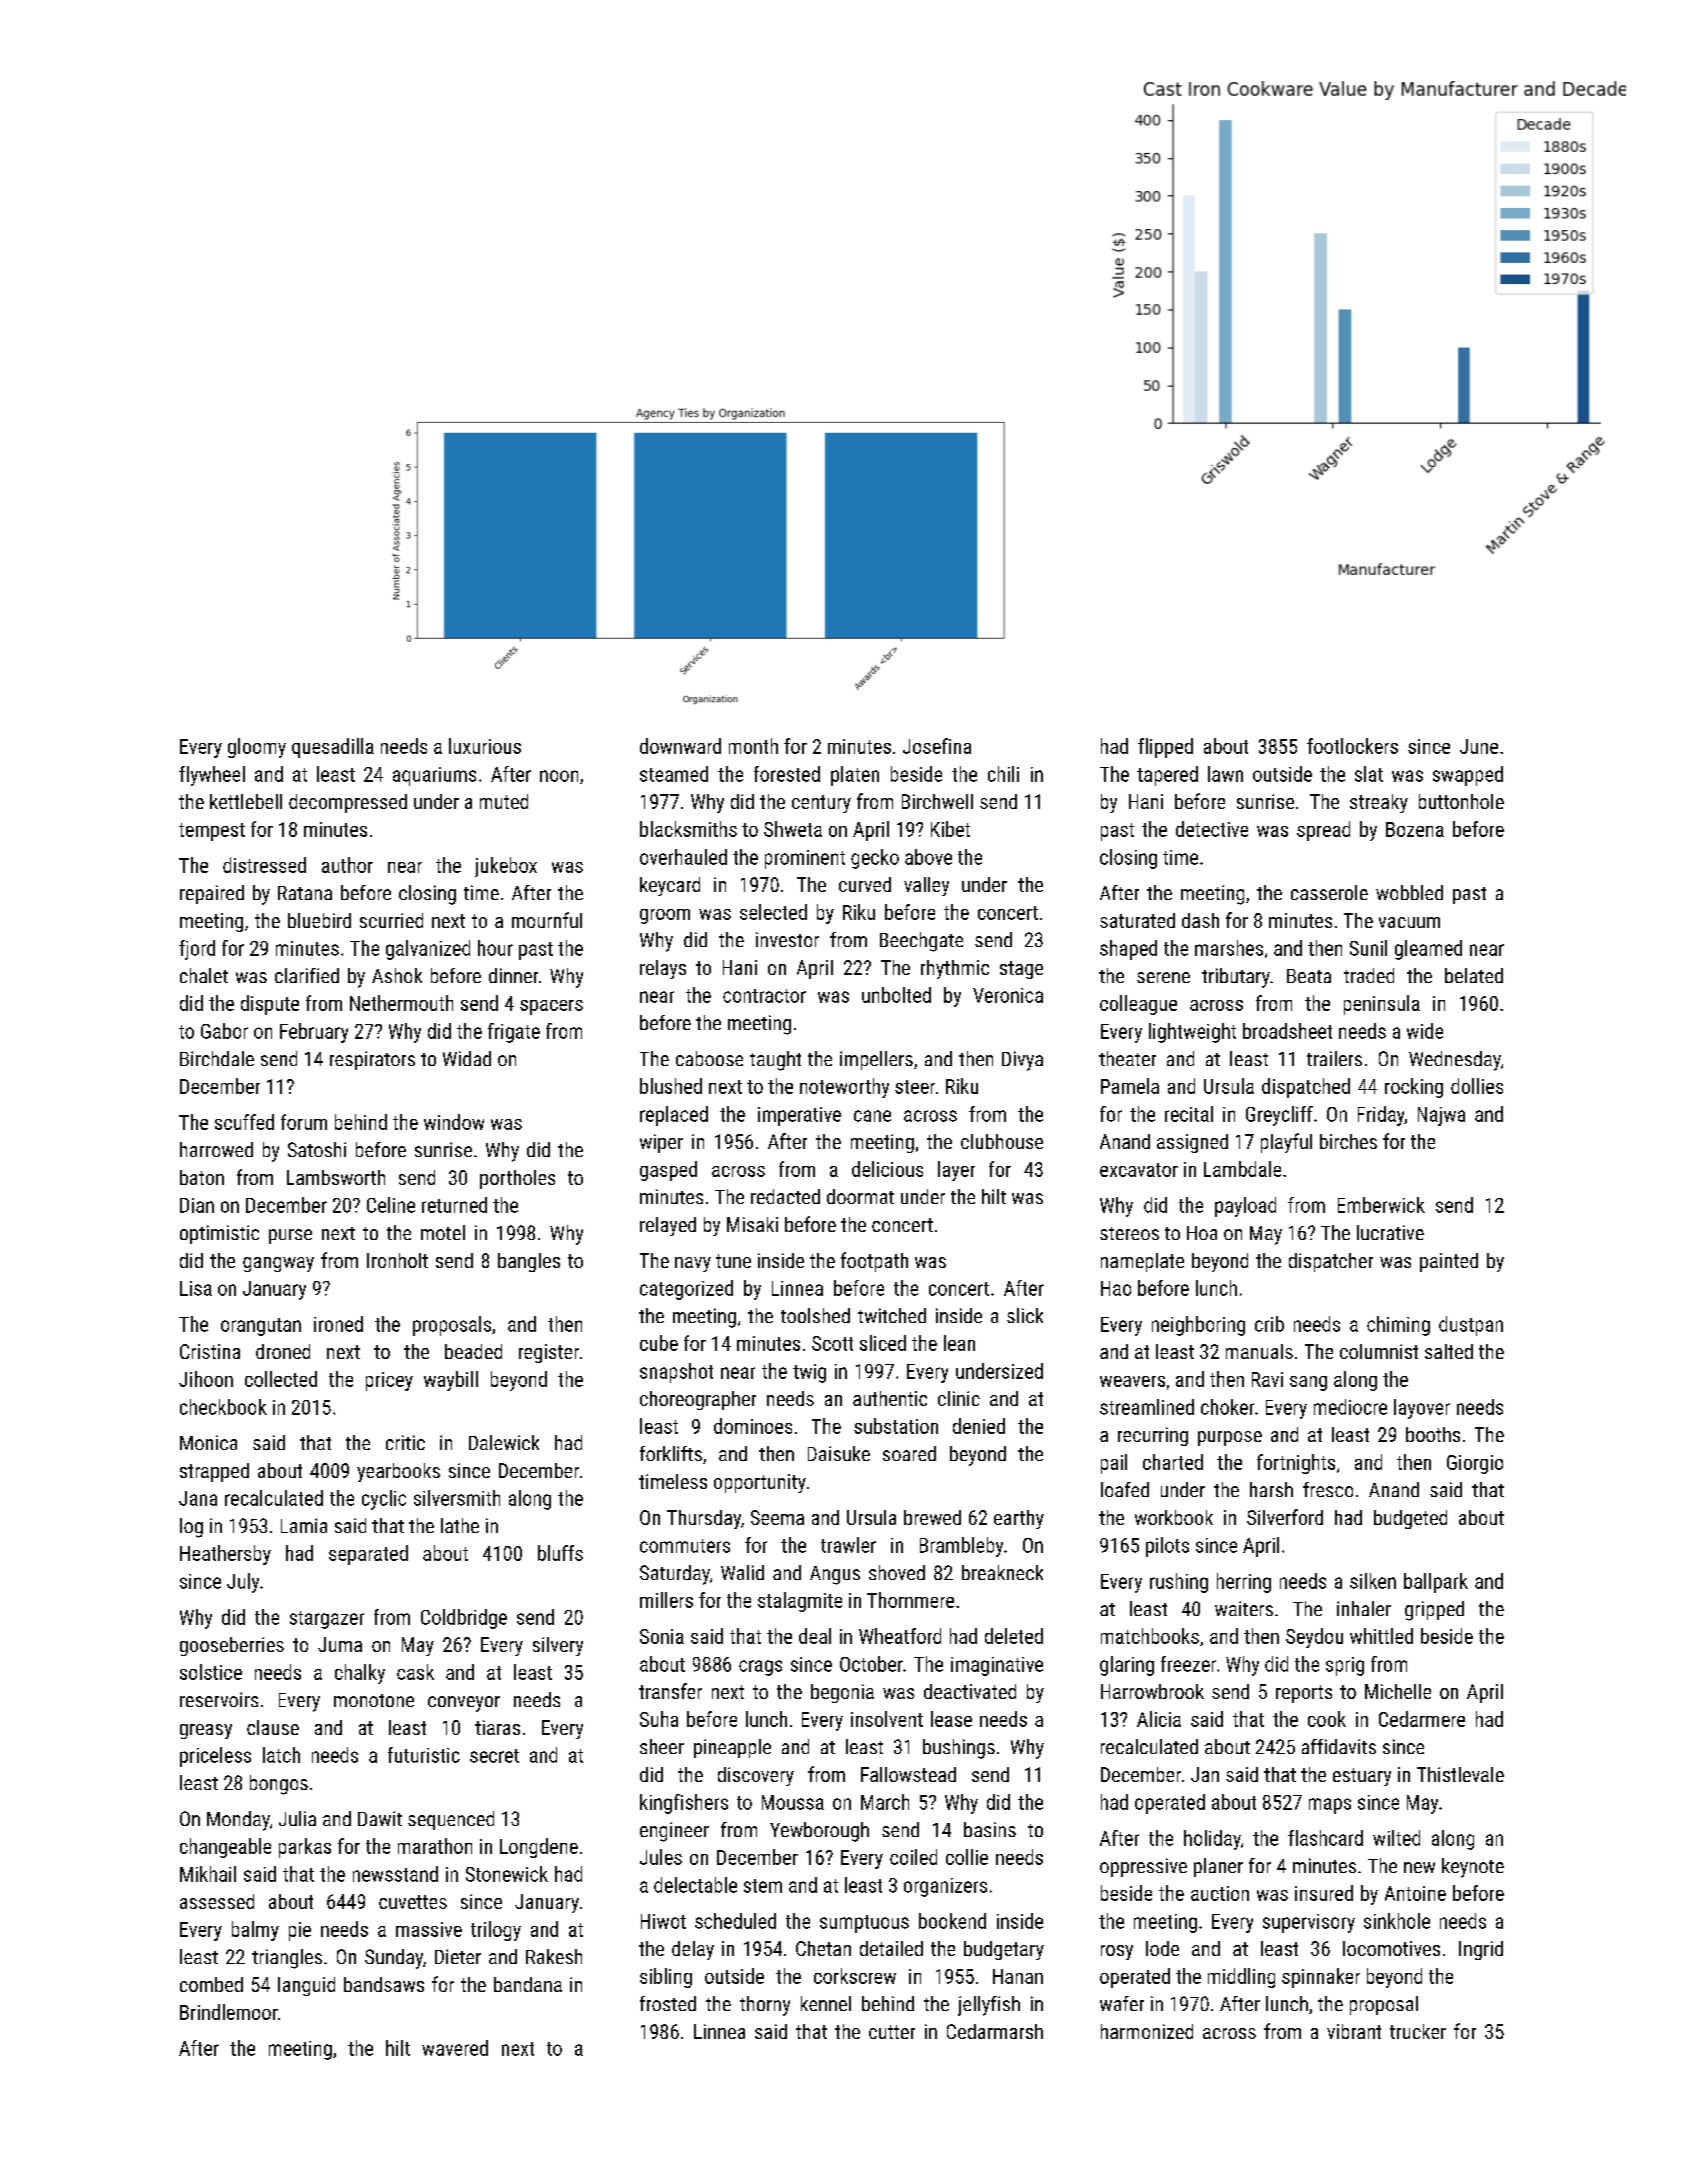 Image resolution: width=1683 pixels, height=2178 pixels. I want to click on recurring, so click(1153, 1436).
